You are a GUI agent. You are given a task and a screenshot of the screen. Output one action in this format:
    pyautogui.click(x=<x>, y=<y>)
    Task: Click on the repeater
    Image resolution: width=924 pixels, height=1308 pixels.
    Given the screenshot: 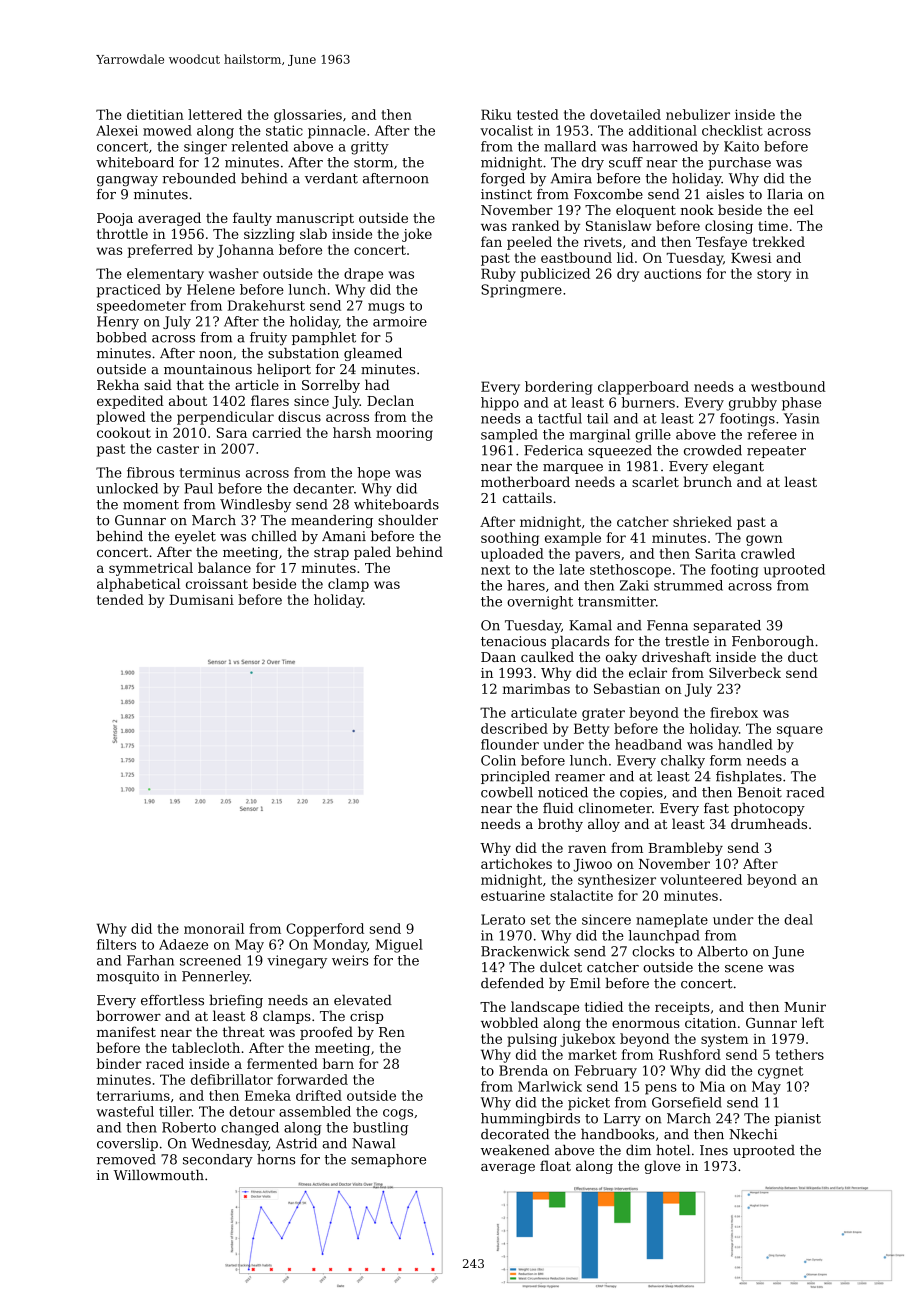 What is the action you would take?
    pyautogui.click(x=776, y=452)
